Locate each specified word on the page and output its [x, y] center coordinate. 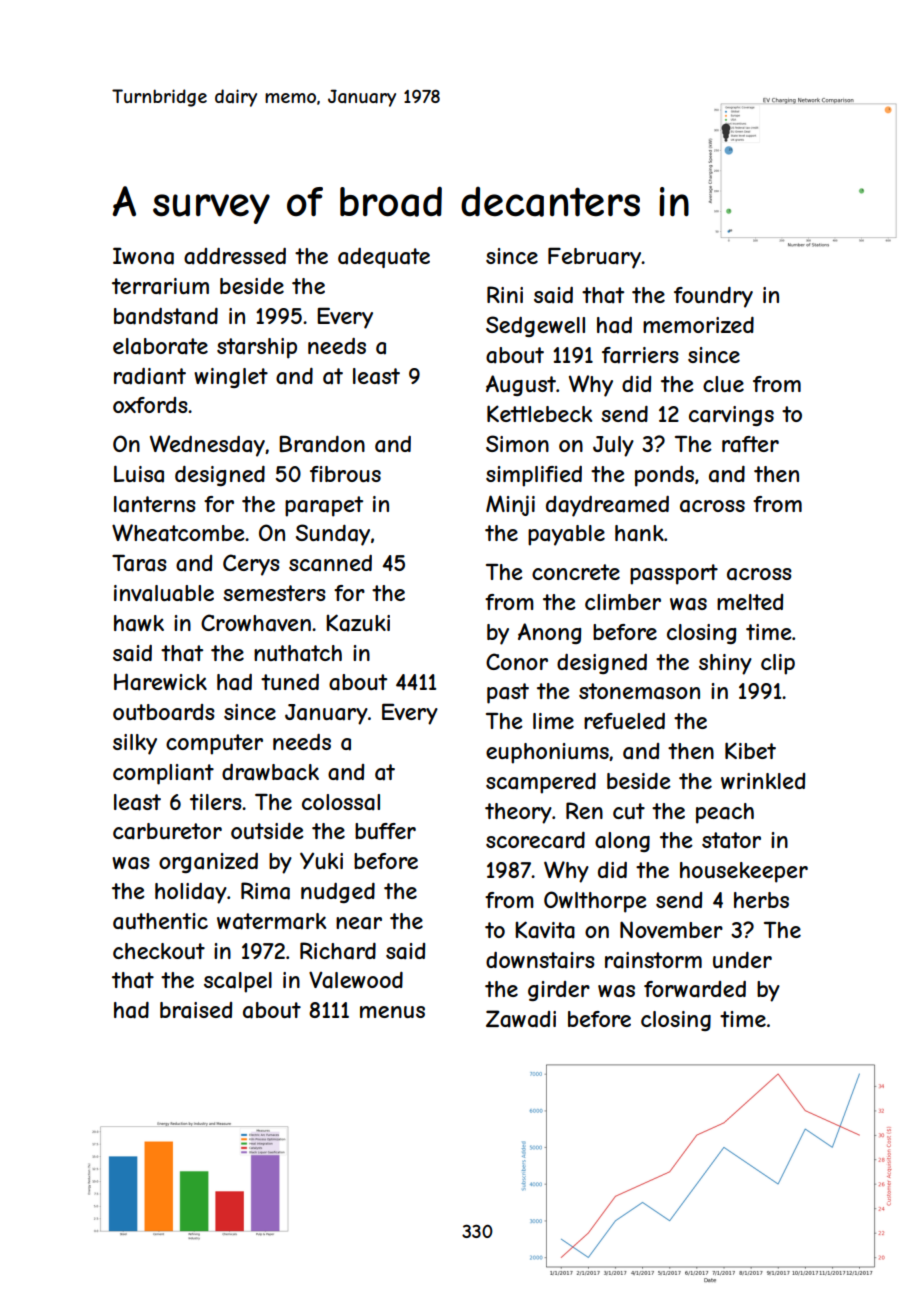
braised [196, 1010]
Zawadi [521, 1019]
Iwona [143, 256]
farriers [640, 355]
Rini [505, 294]
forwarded [695, 989]
